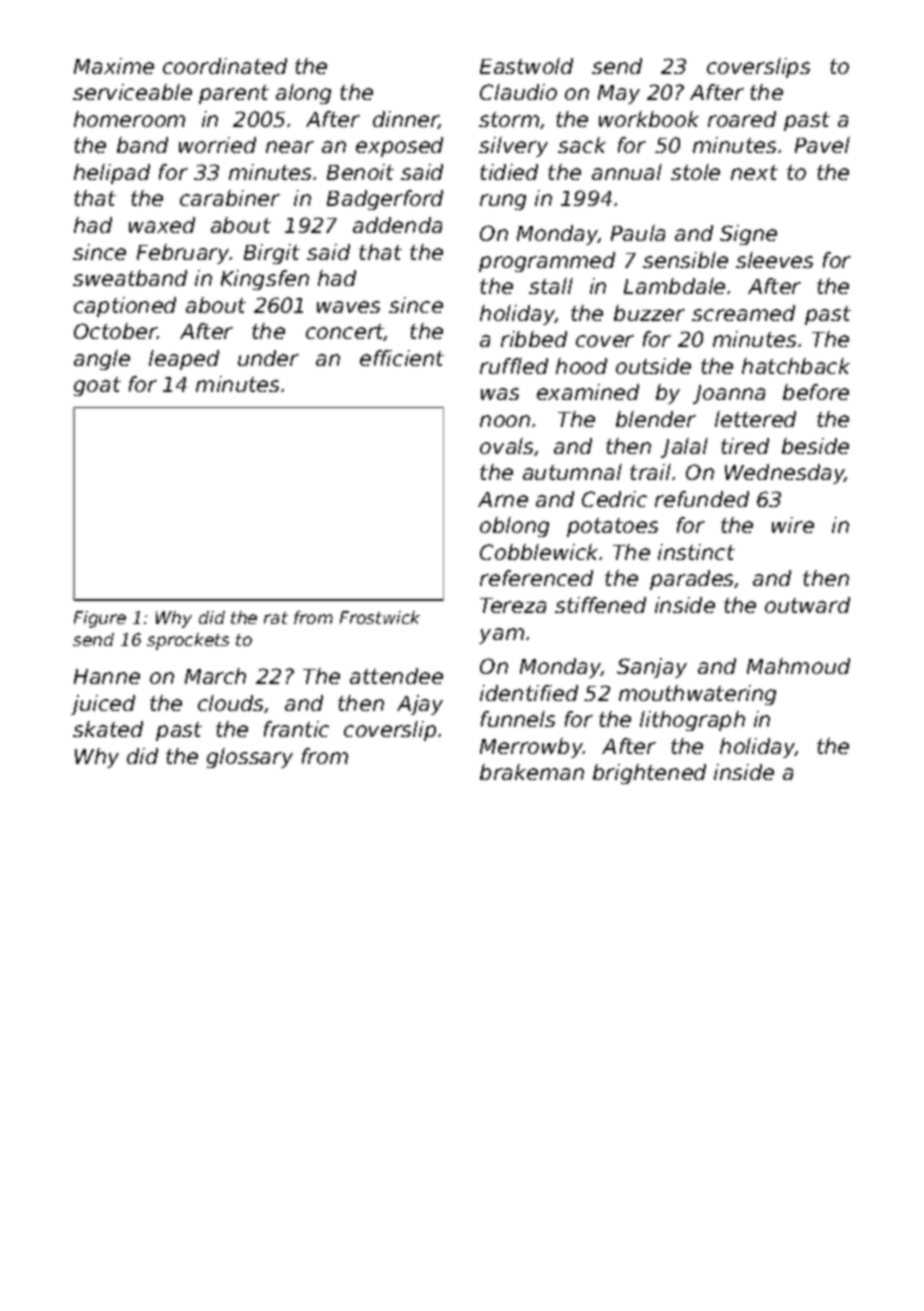  Describe the element at coordinates (397, 225) in the document. I see `addenda` at that location.
